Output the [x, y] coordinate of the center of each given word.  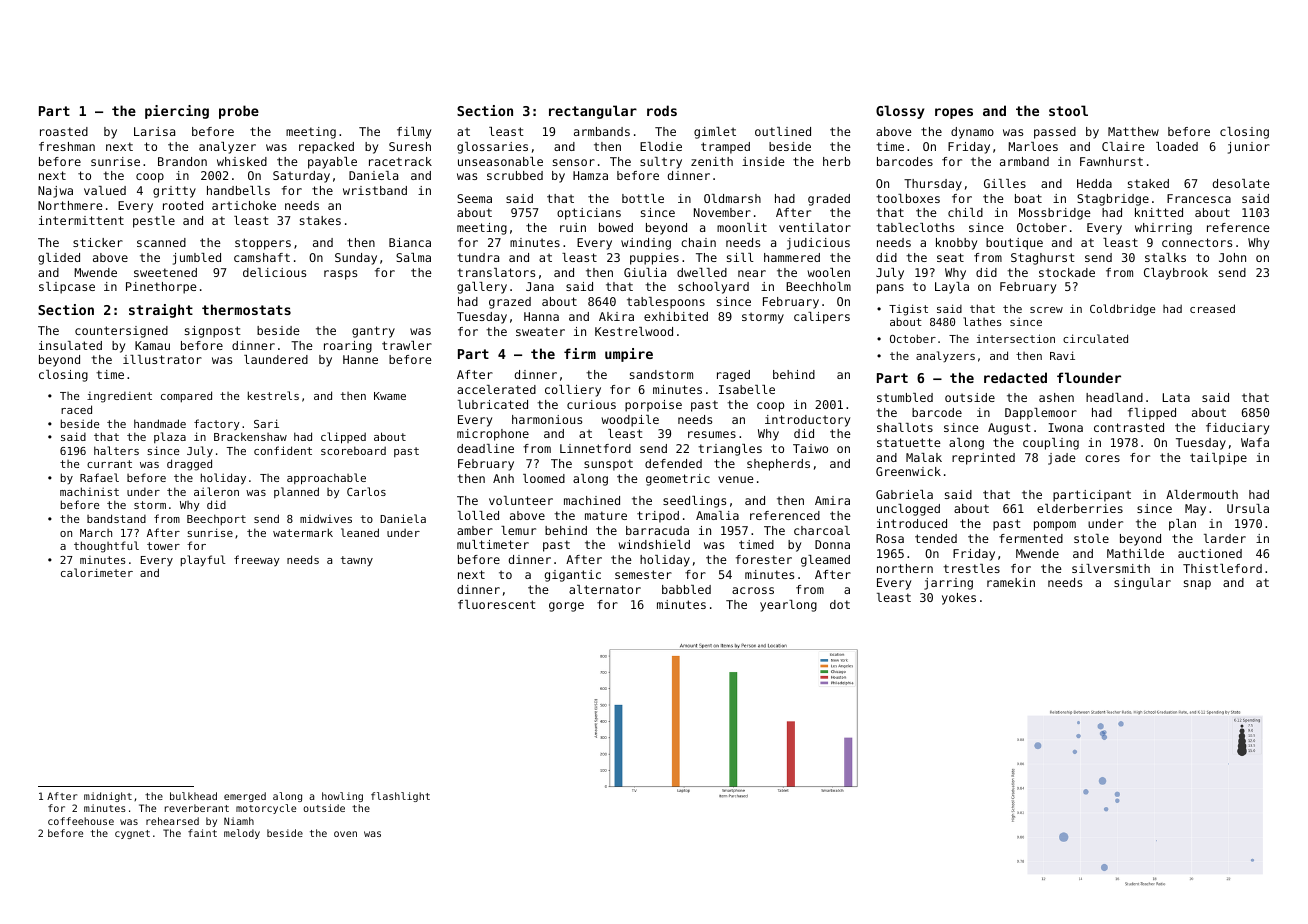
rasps [340, 275]
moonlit [742, 227]
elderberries [1080, 508]
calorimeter [97, 572]
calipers [822, 318]
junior [1249, 148]
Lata [1176, 397]
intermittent [81, 220]
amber [475, 530]
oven [345, 834]
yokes [959, 599]
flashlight [400, 797]
